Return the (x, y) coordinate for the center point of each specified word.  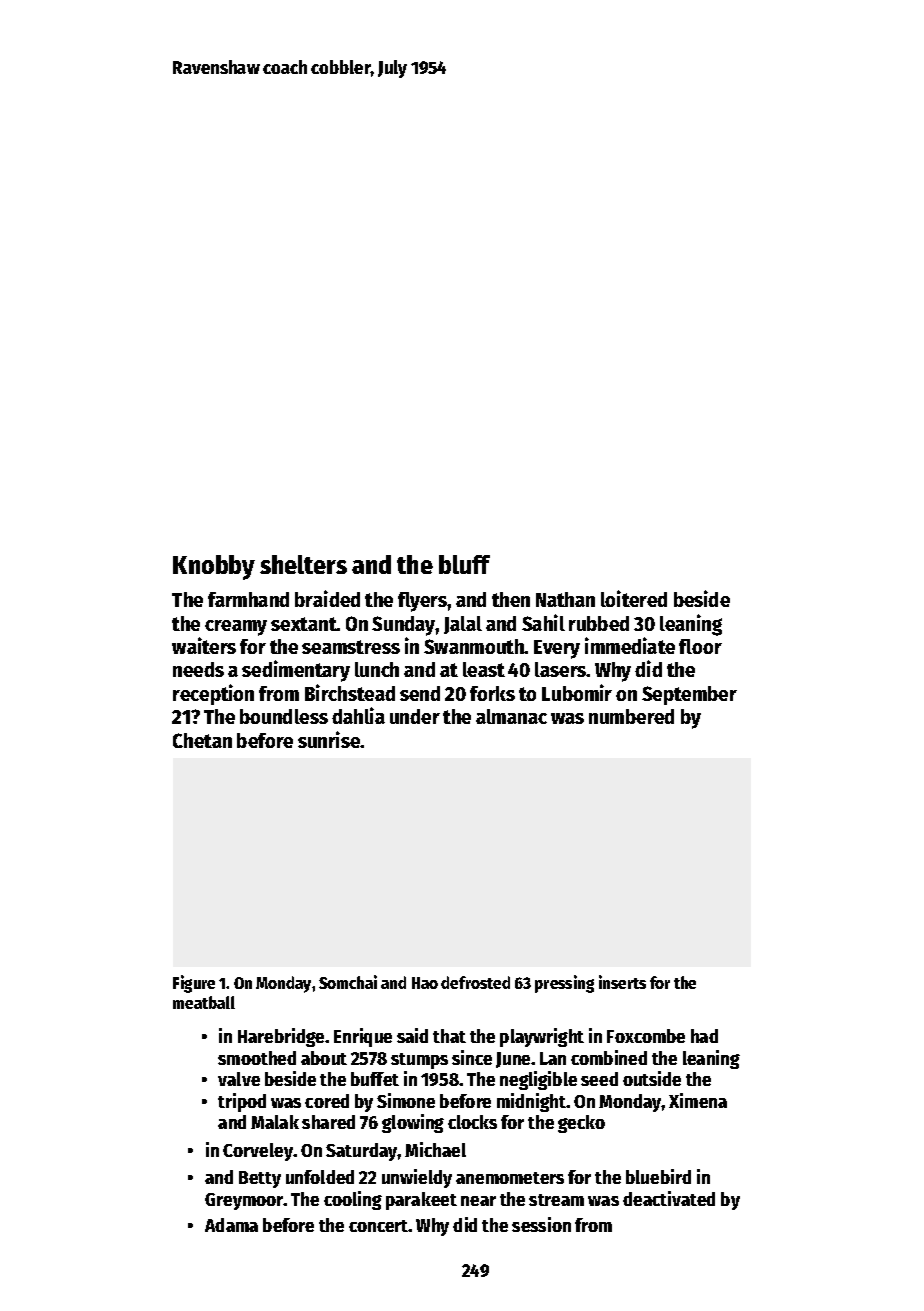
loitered (634, 598)
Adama (231, 1225)
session (541, 1224)
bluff (464, 564)
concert (379, 1226)
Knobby (214, 567)
